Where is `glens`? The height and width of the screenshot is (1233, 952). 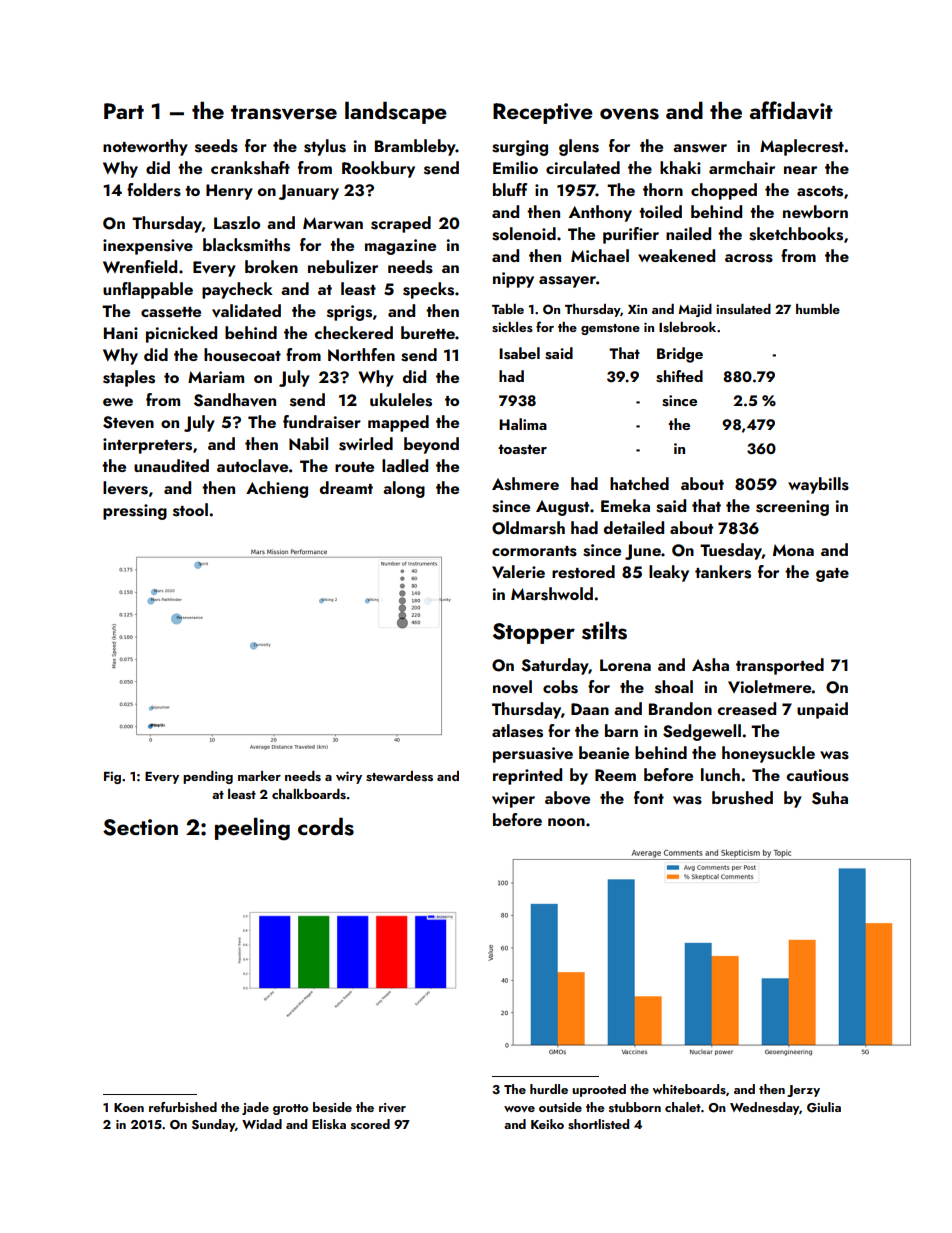 glens is located at coordinates (579, 147).
